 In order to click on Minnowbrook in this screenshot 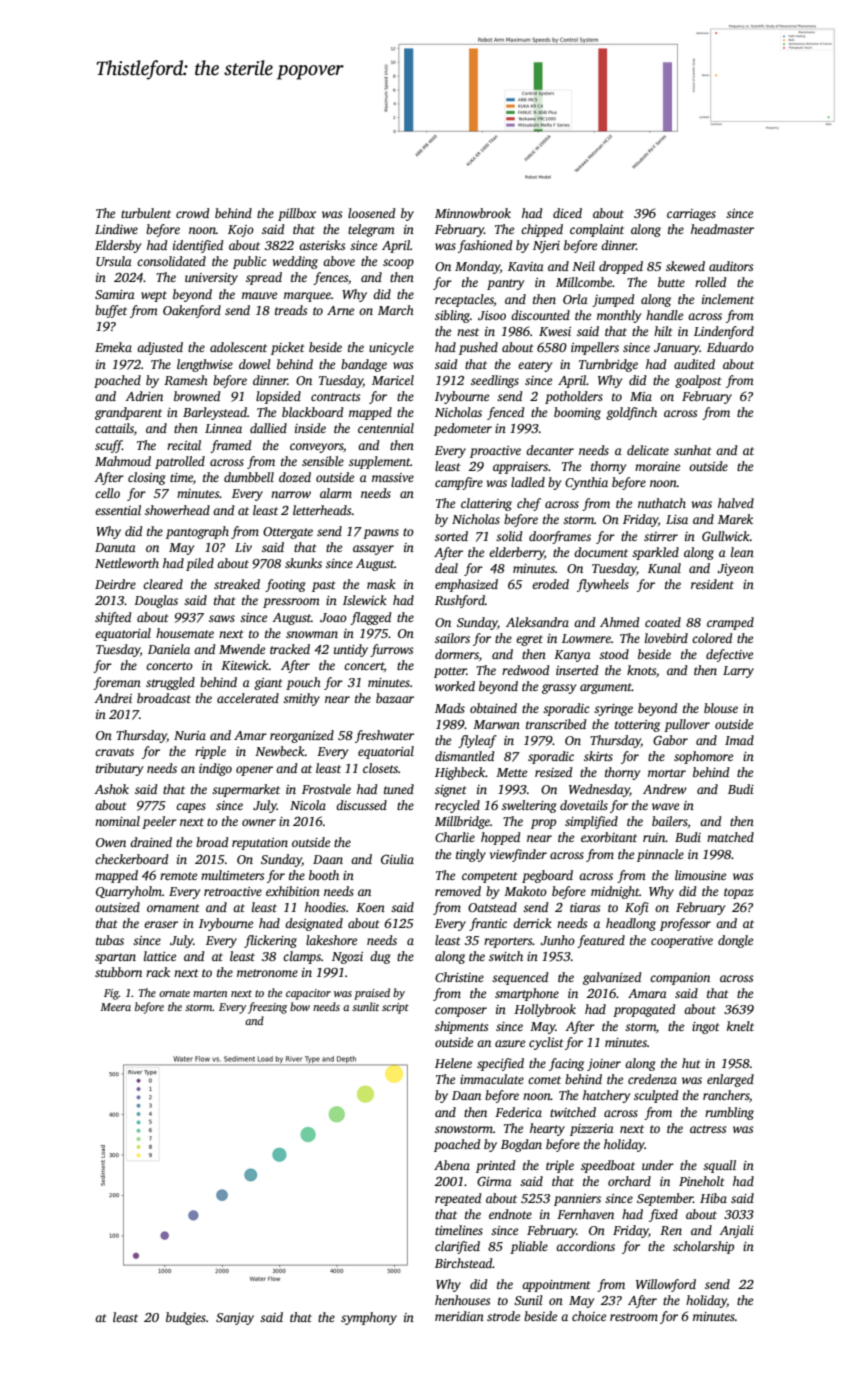, I will do `click(473, 213)`.
